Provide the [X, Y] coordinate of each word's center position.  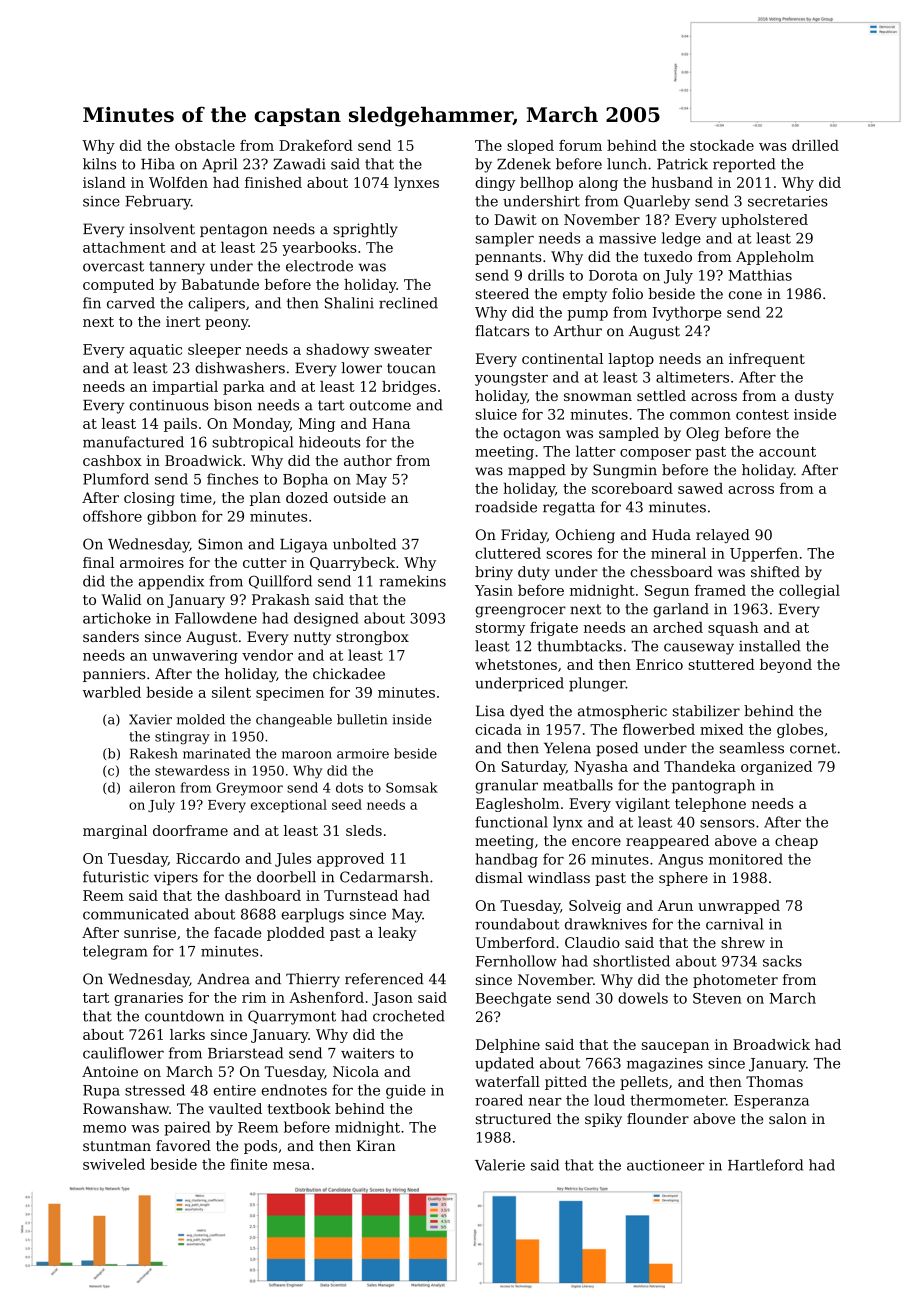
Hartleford [765, 1165]
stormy [500, 629]
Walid [121, 599]
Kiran [376, 1145]
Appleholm [775, 258]
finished [273, 182]
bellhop [546, 184]
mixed [722, 729]
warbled [112, 692]
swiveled [114, 1164]
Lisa [490, 711]
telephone [710, 805]
